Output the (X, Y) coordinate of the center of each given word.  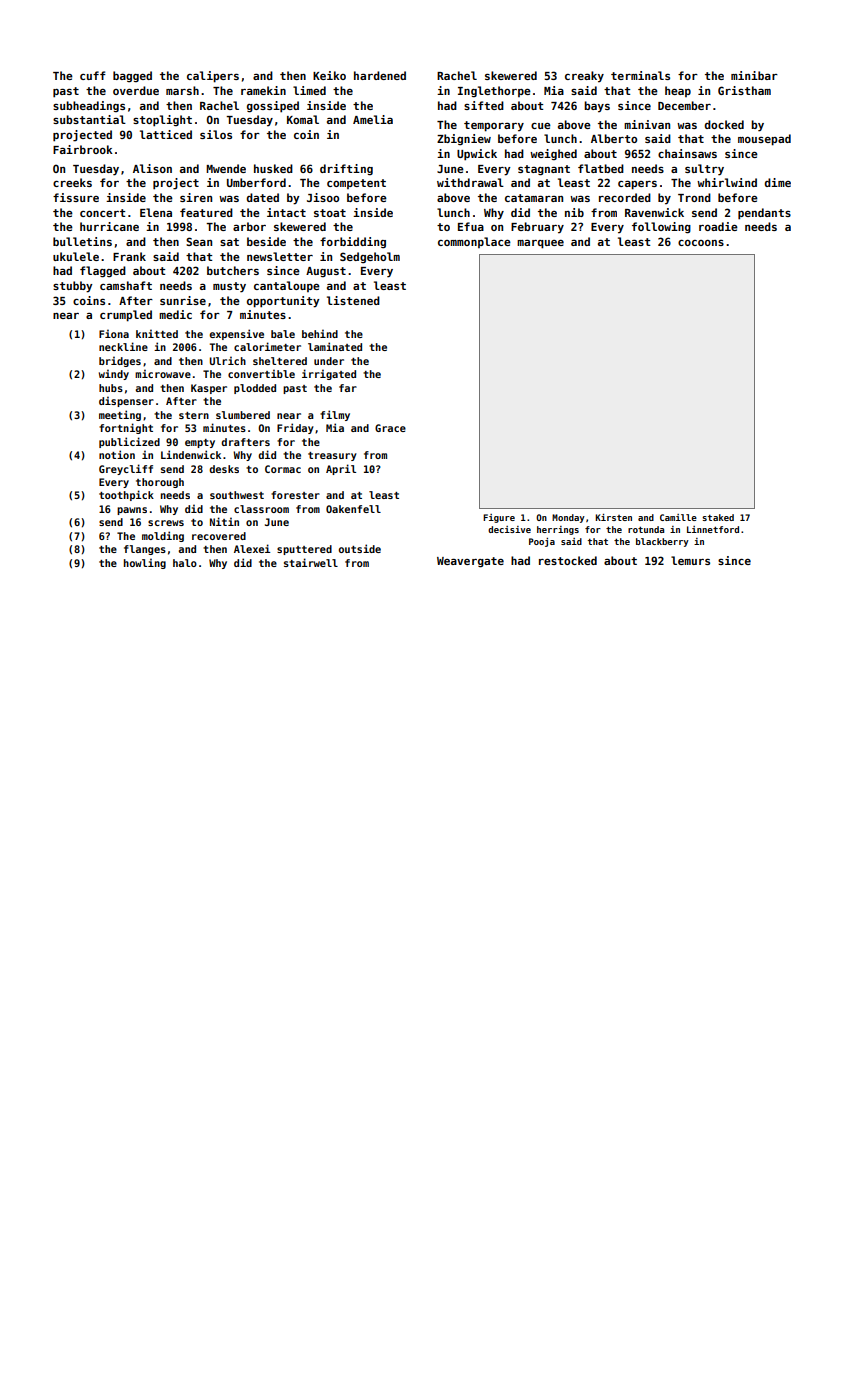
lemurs (690, 560)
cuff (93, 75)
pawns (132, 511)
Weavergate (470, 562)
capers (637, 185)
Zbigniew (464, 139)
